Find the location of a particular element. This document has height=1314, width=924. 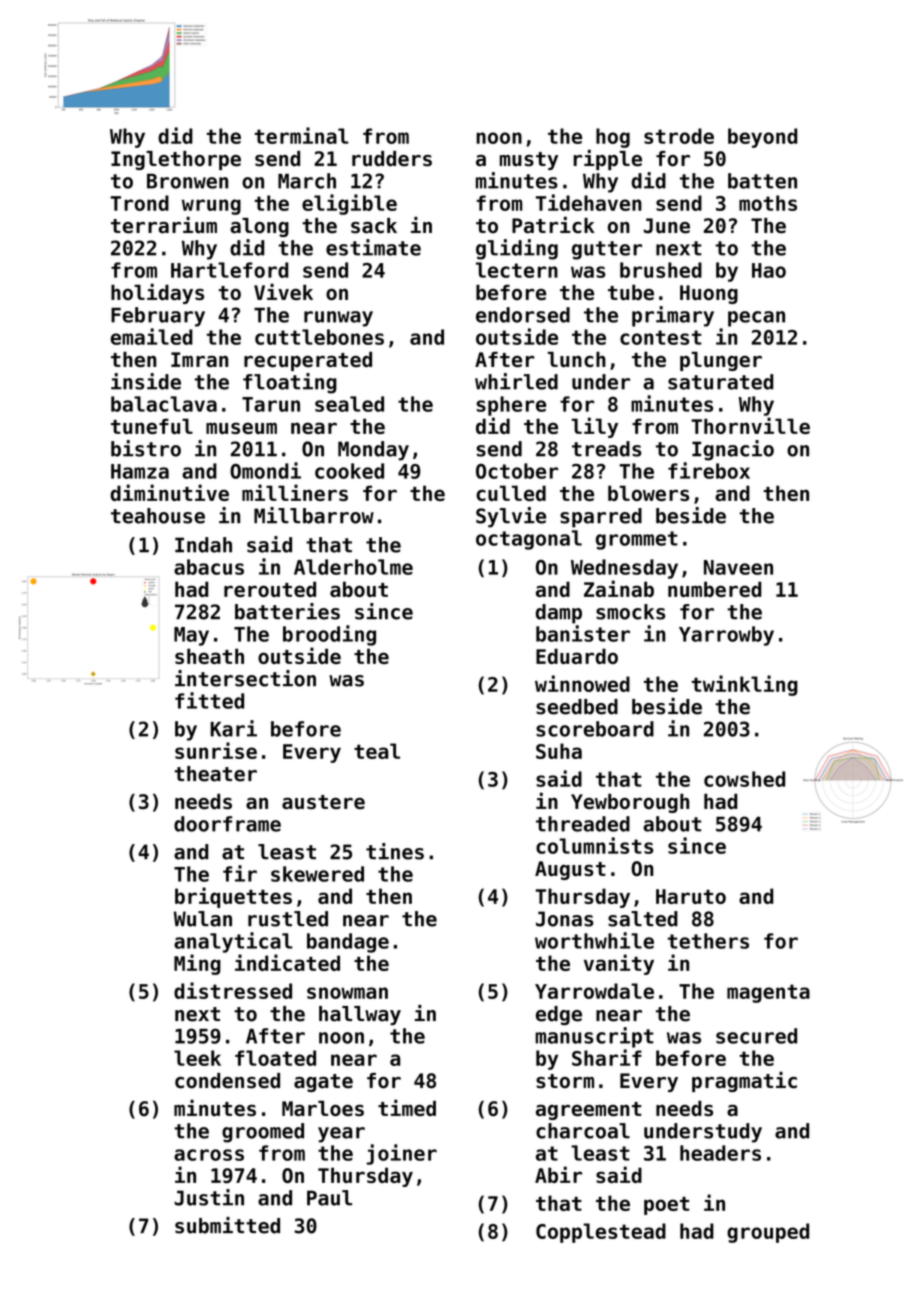

beyond is located at coordinates (762, 138).
